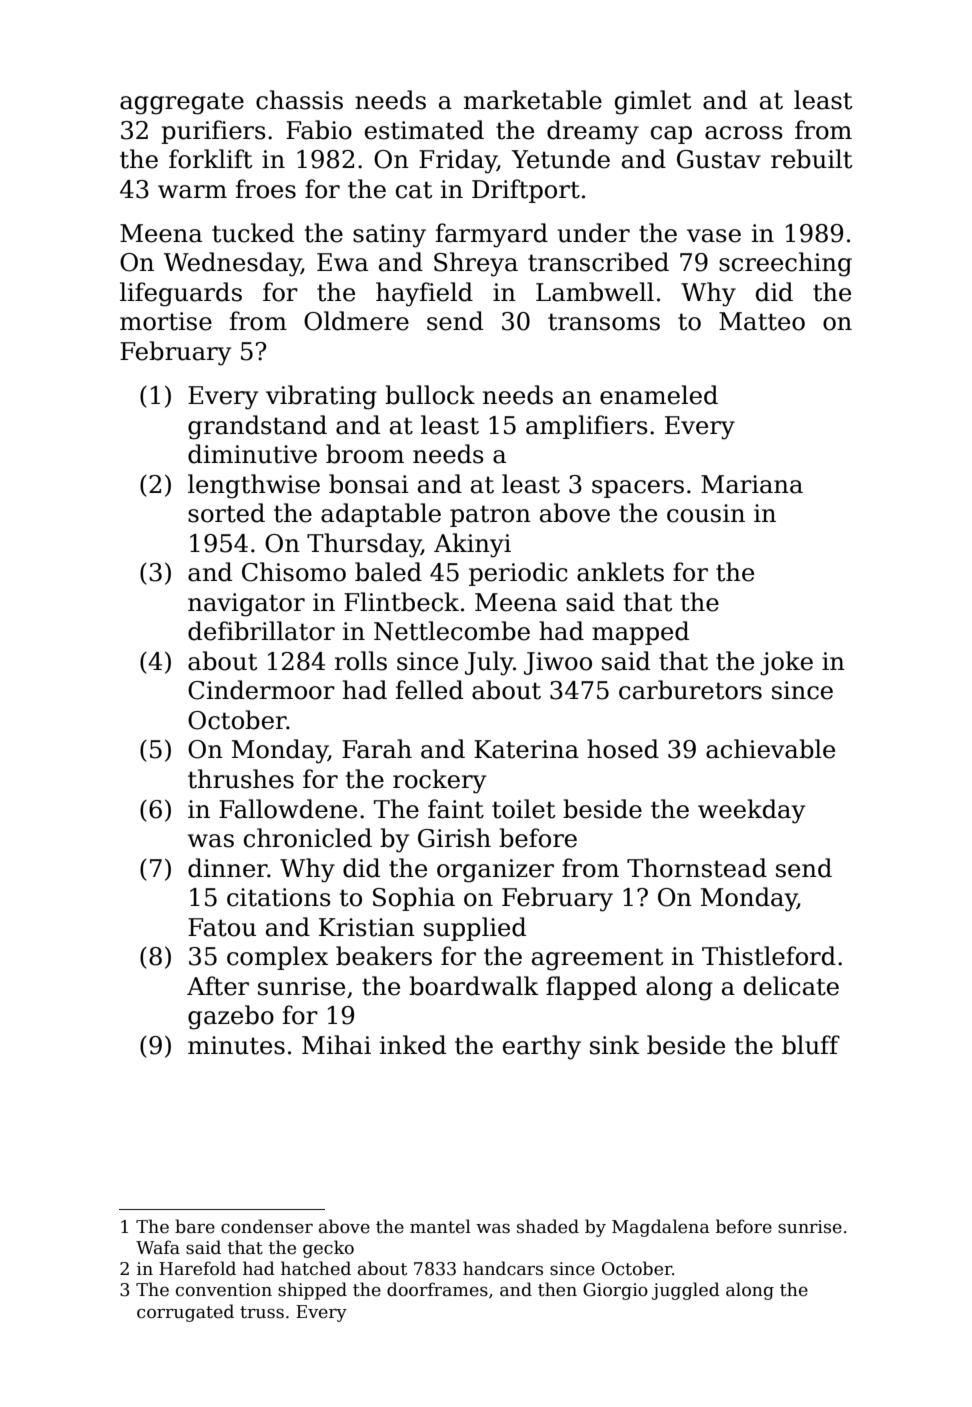 Image resolution: width=972 pixels, height=1407 pixels. Describe the element at coordinates (299, 100) in the page. I see `chassis` at that location.
